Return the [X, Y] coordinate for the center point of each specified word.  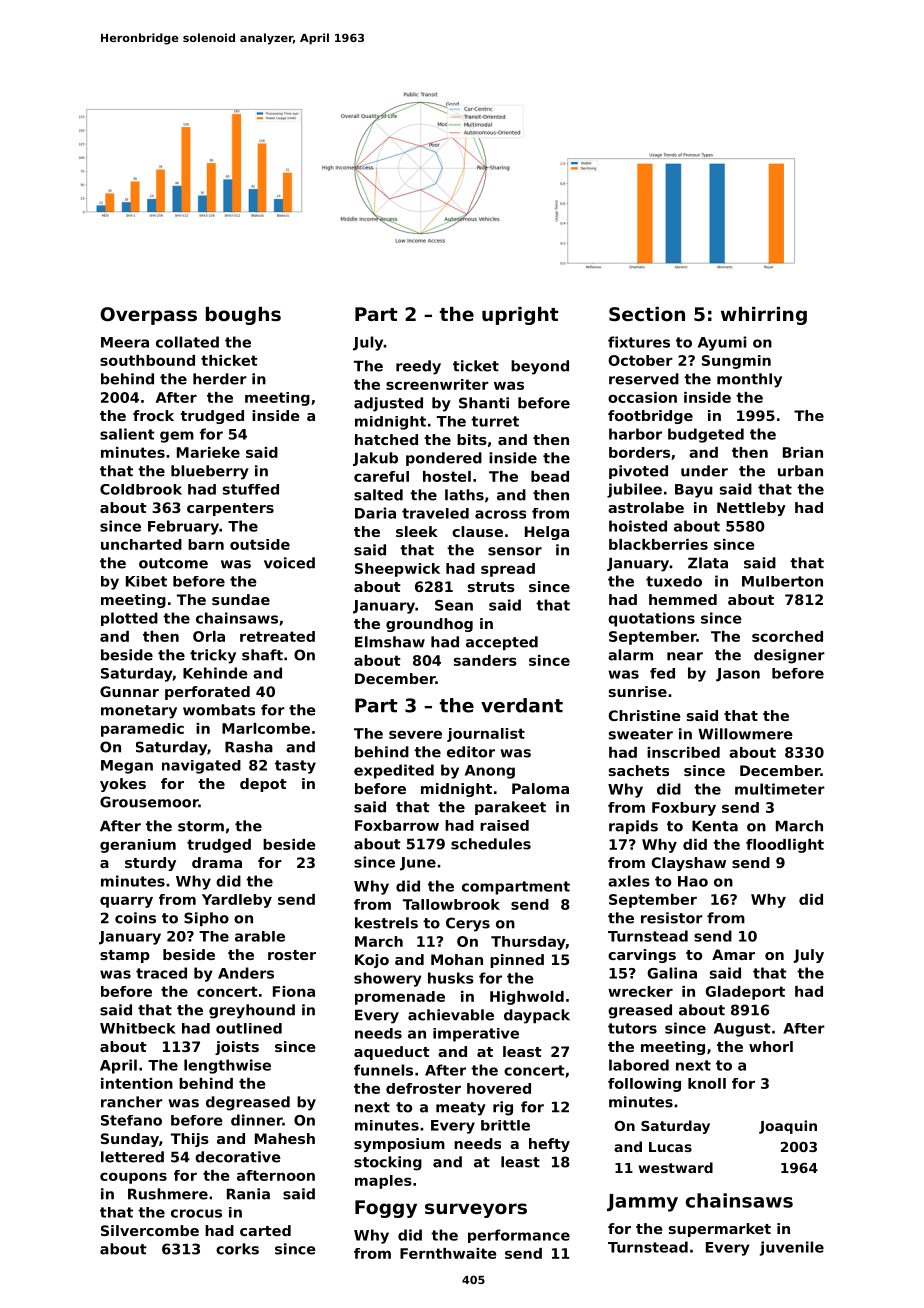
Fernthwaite [448, 1253]
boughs [243, 316]
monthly [749, 380]
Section [647, 314]
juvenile [792, 1248]
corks [237, 1249]
